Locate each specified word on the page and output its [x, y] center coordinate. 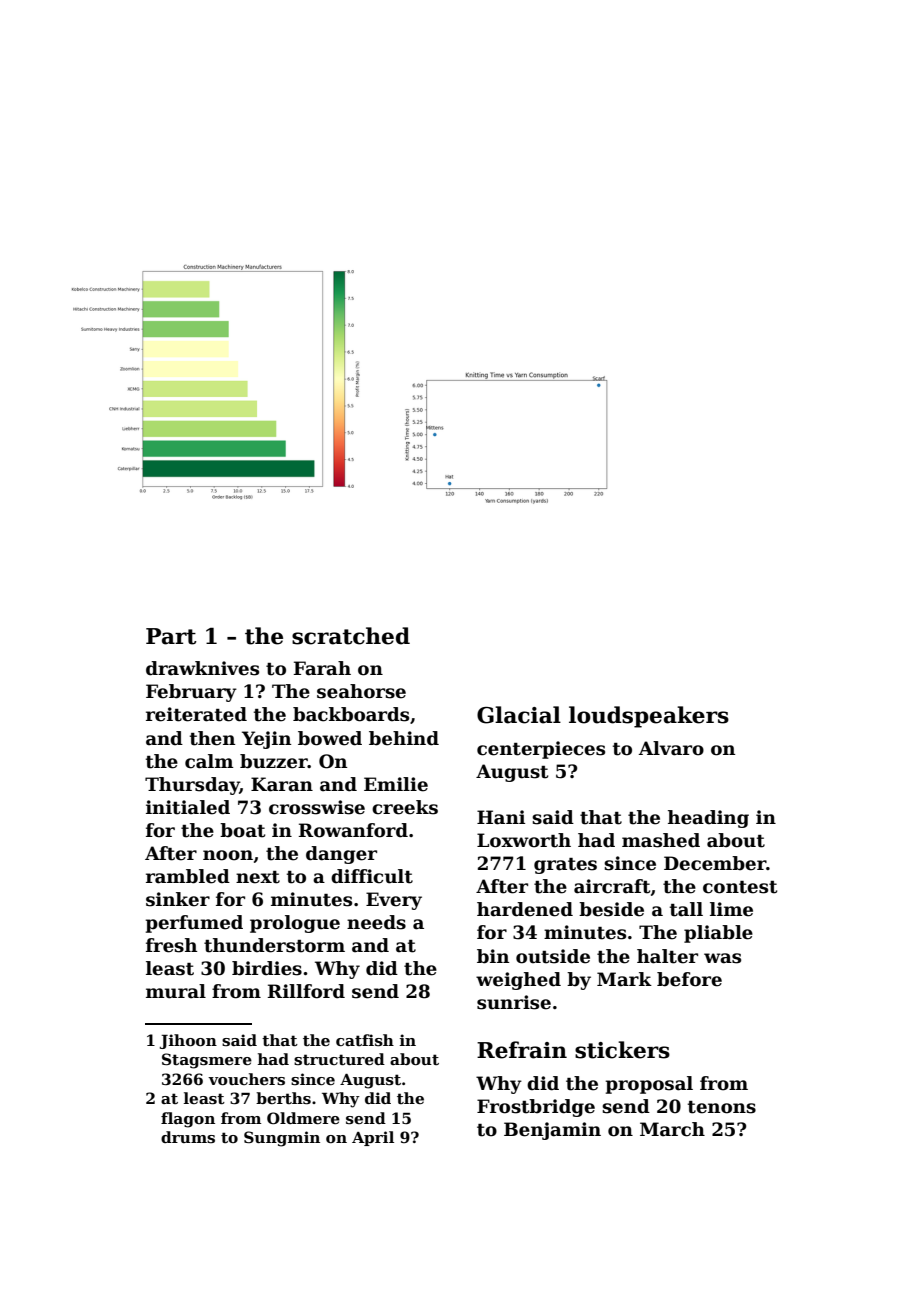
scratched [351, 636]
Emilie [396, 784]
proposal [649, 1085]
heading [708, 819]
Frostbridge [536, 1108]
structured [339, 1059]
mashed [661, 840]
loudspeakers [649, 717]
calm [209, 761]
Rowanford [353, 830]
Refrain [522, 1050]
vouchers [246, 1079]
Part [171, 636]
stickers [622, 1050]
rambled [188, 876]
